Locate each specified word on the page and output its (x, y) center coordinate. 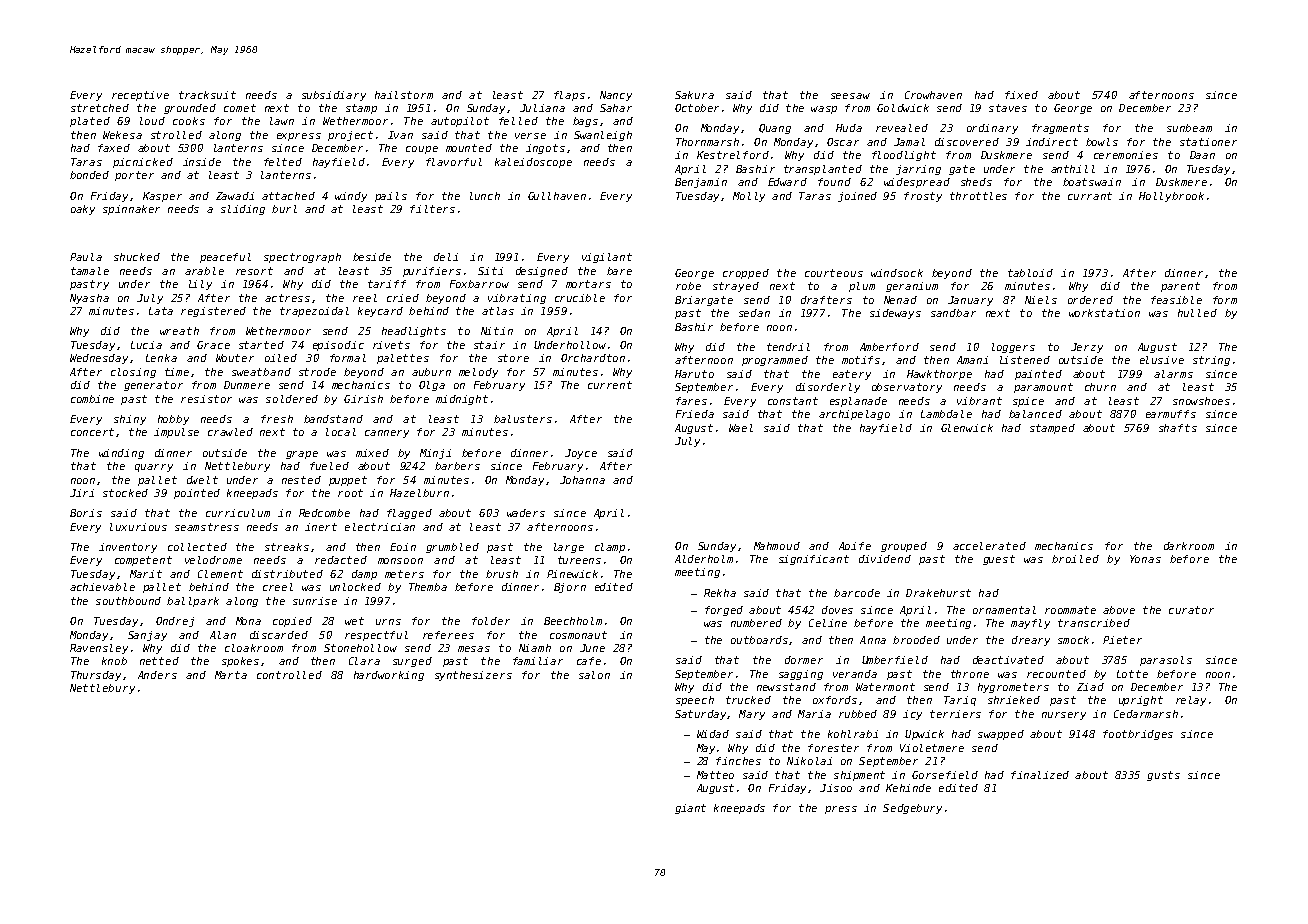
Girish (363, 399)
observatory (907, 388)
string (1211, 361)
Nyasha (89, 299)
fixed (1021, 95)
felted (283, 162)
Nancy (616, 96)
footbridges (1138, 735)
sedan (754, 313)
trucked (748, 700)
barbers (457, 466)
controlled (289, 675)
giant (690, 809)
